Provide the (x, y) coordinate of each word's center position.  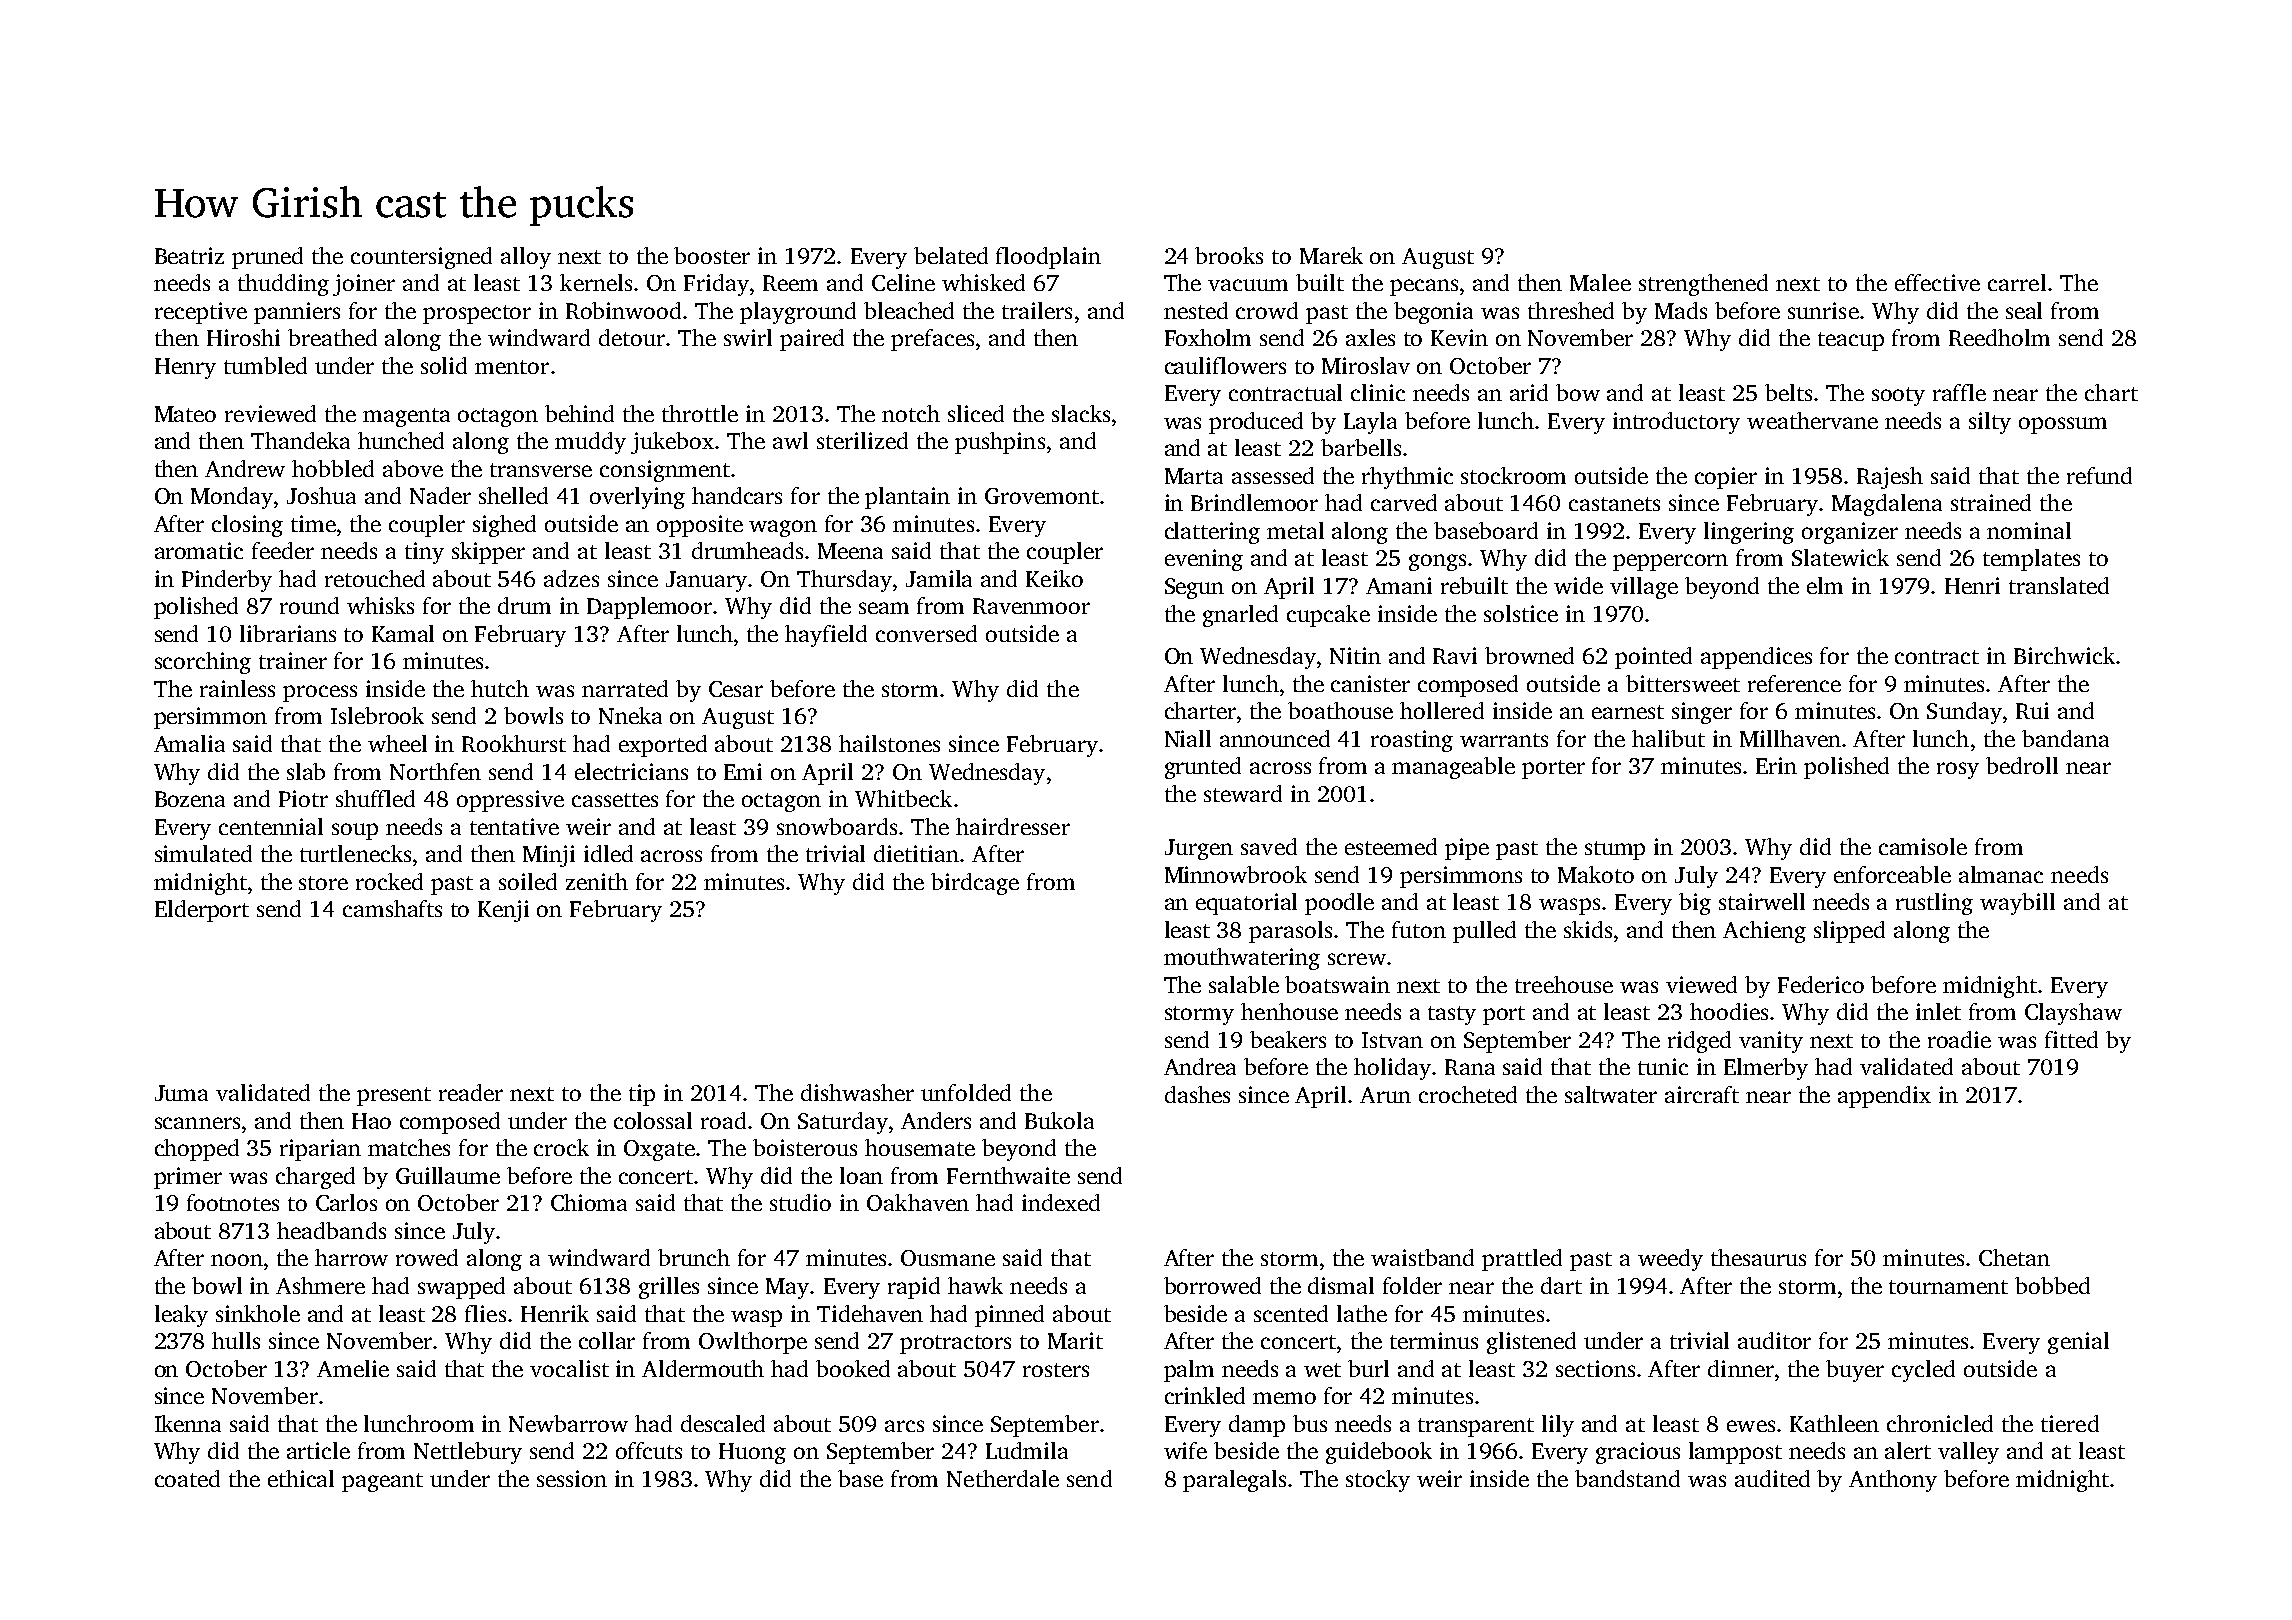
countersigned (421, 258)
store (323, 883)
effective (1937, 282)
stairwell (1762, 901)
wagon (783, 528)
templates (2031, 560)
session (572, 1478)
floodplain (1048, 258)
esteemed (1391, 846)
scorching (203, 663)
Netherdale (1003, 1478)
